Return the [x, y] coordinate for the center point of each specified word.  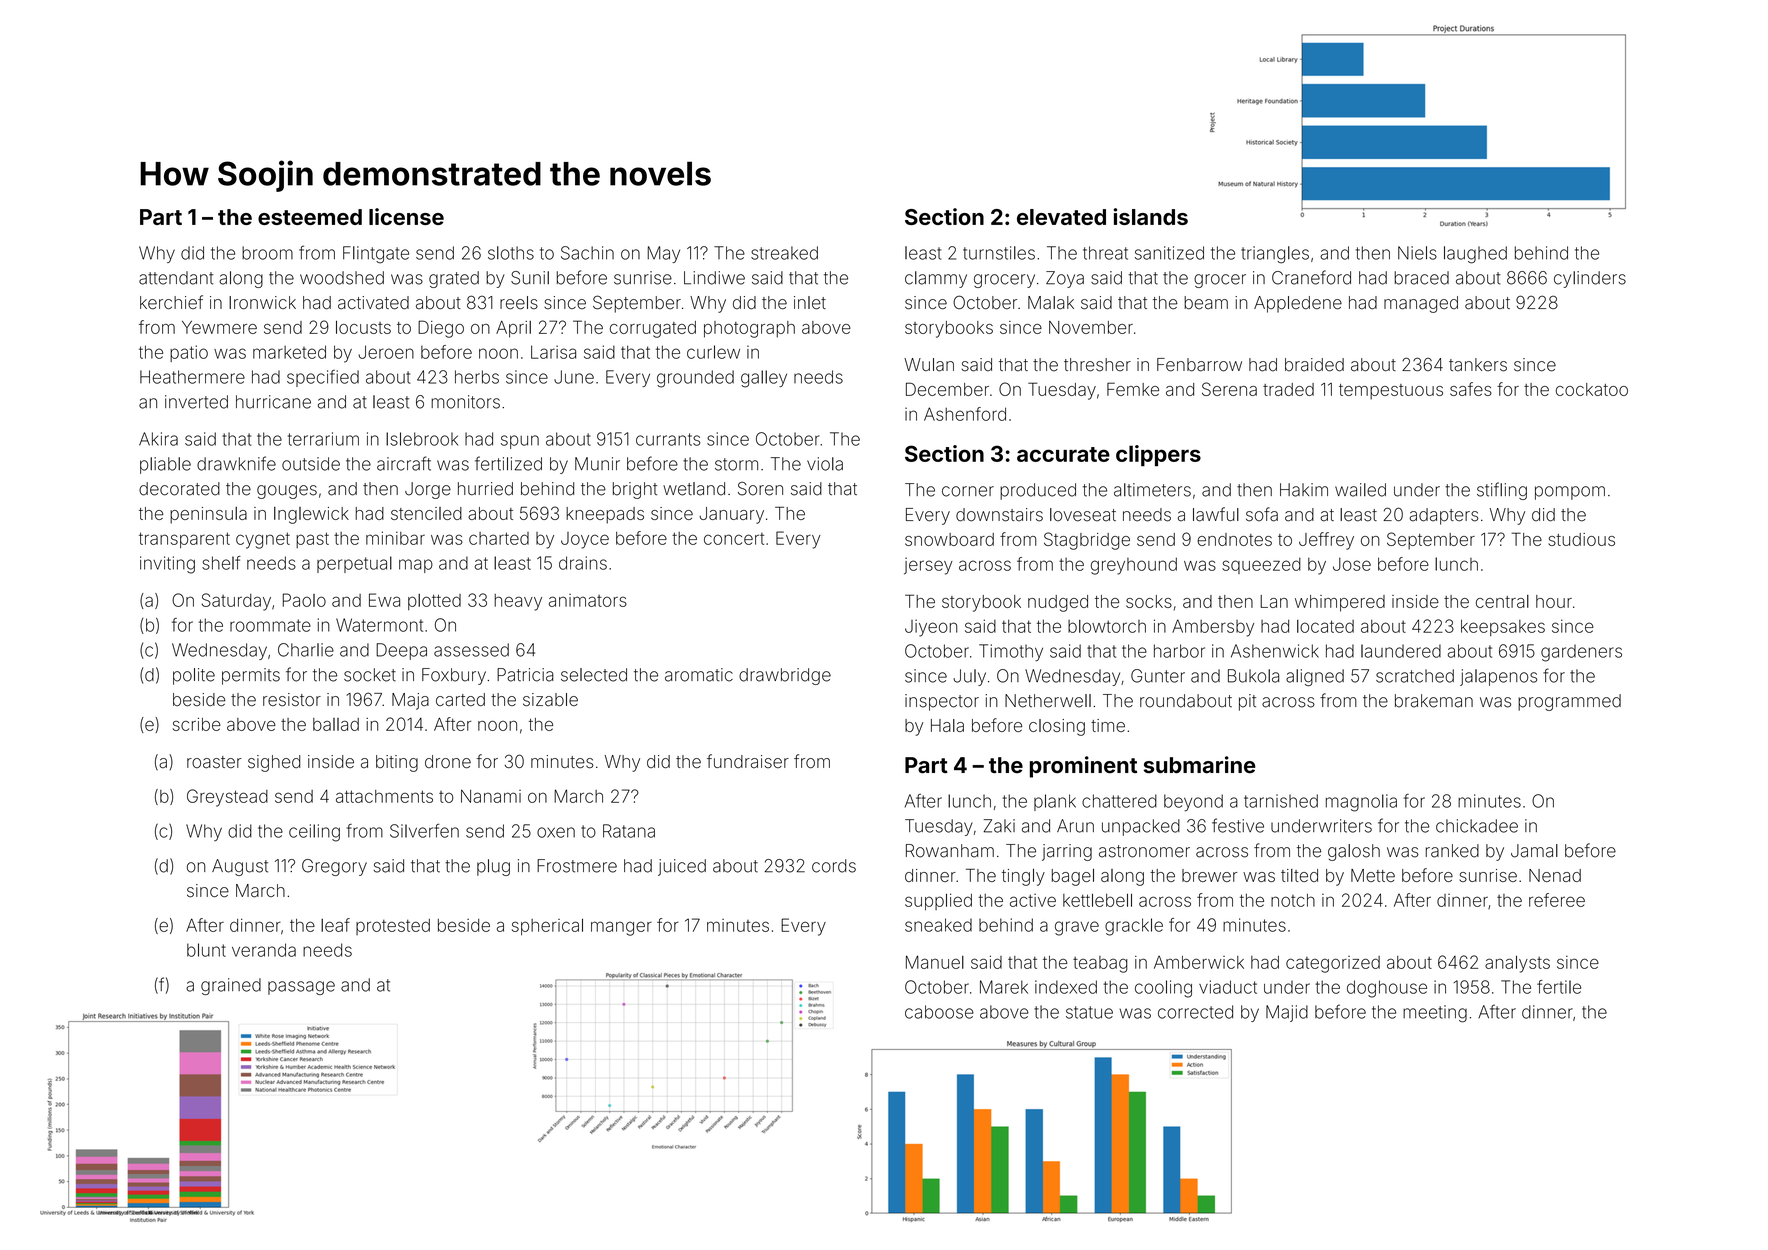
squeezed [1261, 566]
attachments [384, 796]
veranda [264, 950]
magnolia [1361, 803]
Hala [947, 725]
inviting [167, 565]
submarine [1200, 765]
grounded [695, 379]
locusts [363, 327]
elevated [1061, 217]
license [406, 216]
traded [1288, 389]
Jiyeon [931, 628]
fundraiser [748, 761]
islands [1151, 216]
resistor [292, 699]
